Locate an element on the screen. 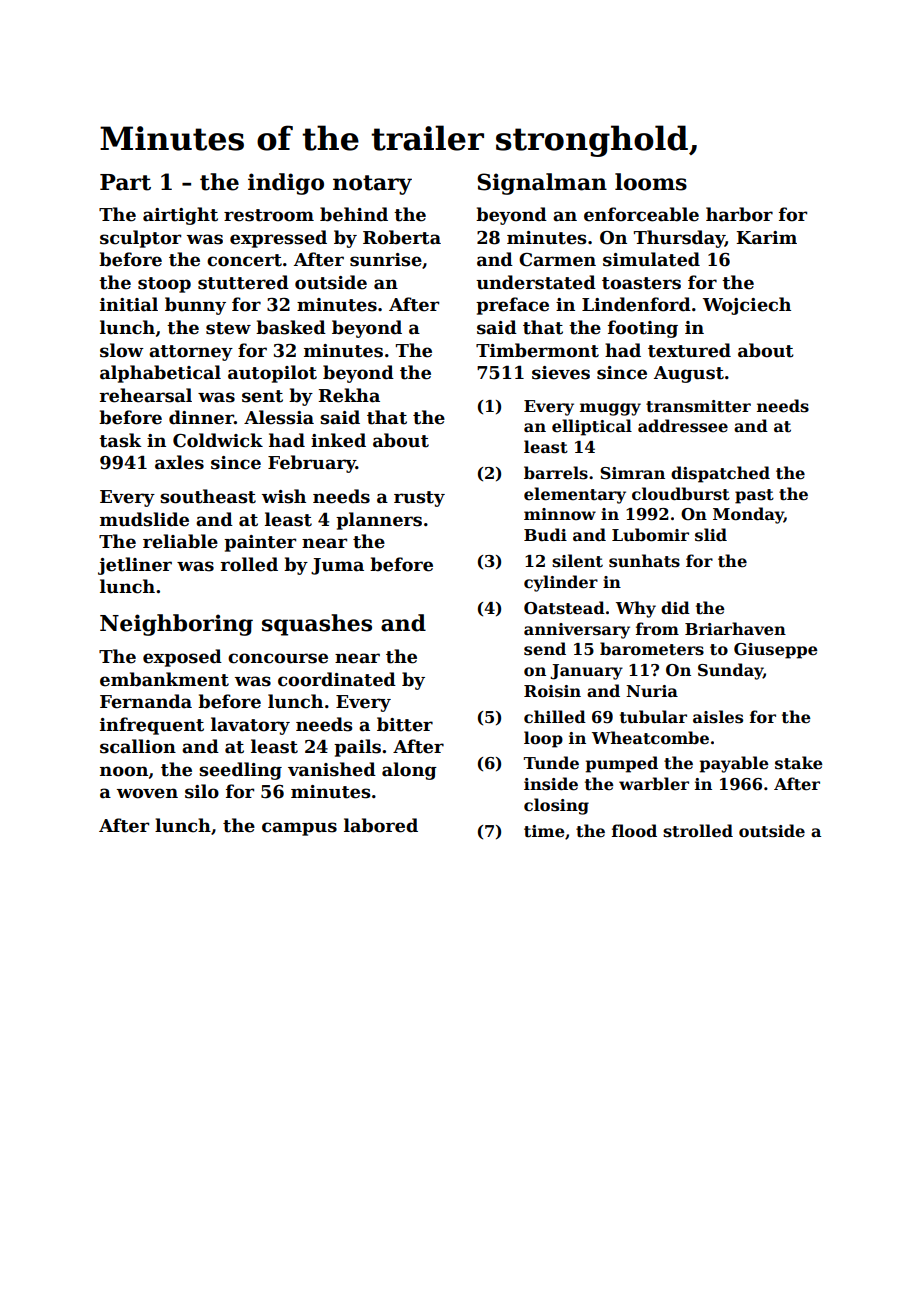  labored is located at coordinates (381, 825).
